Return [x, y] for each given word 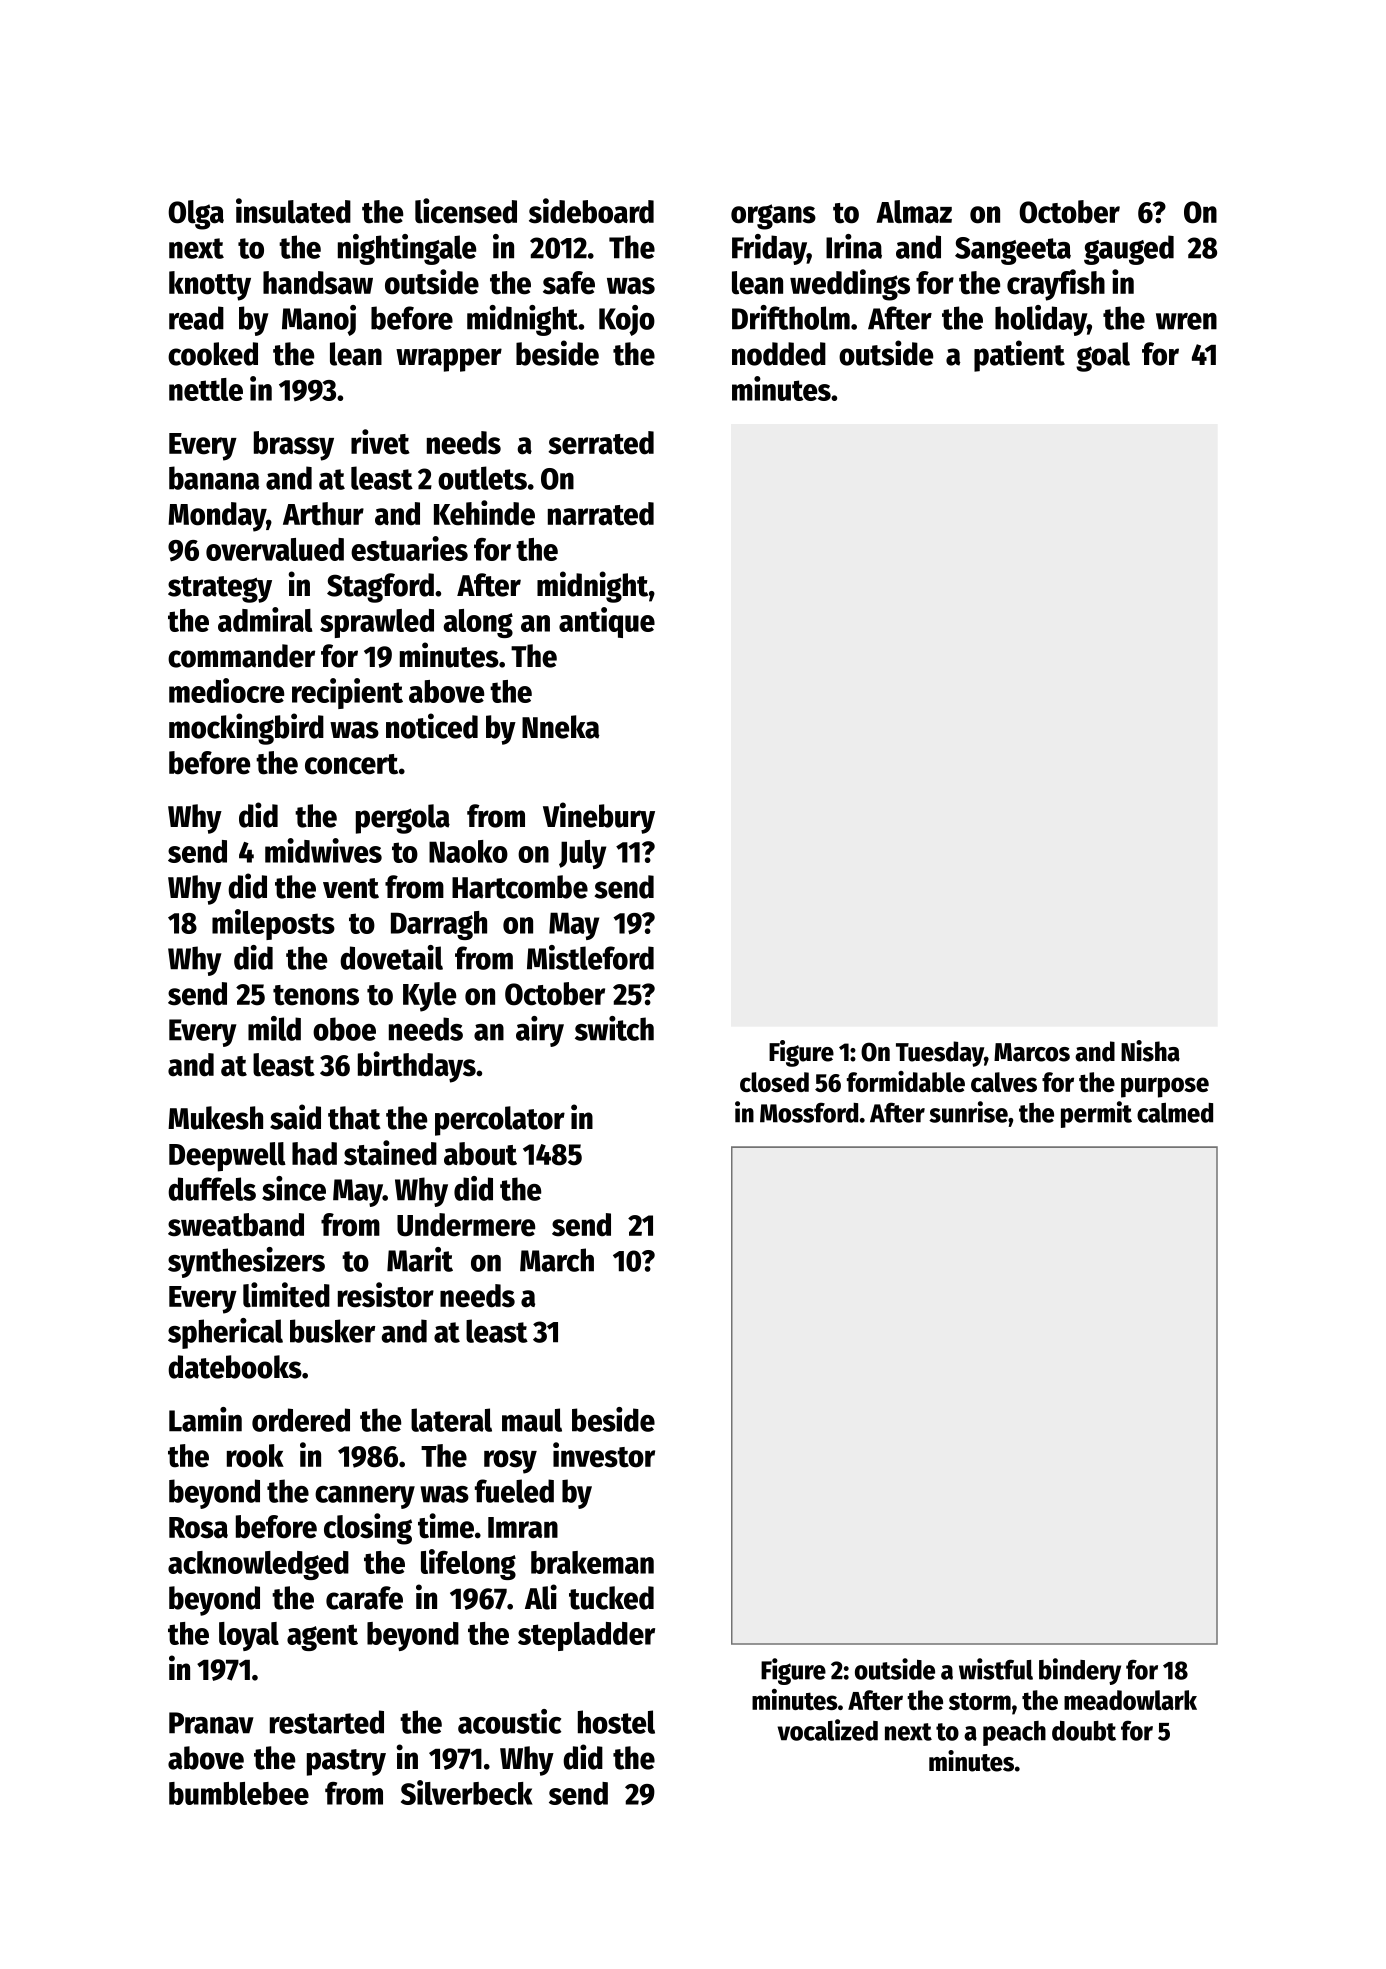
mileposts [273, 924]
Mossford [809, 1112]
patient [1019, 356]
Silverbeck [467, 1792]
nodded [779, 354]
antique [607, 622]
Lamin [205, 1419]
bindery [1080, 1671]
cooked [213, 354]
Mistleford [590, 957]
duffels [212, 1189]
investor [604, 1455]
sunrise [968, 1112]
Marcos [1032, 1052]
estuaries [409, 548]
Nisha [1150, 1051]
